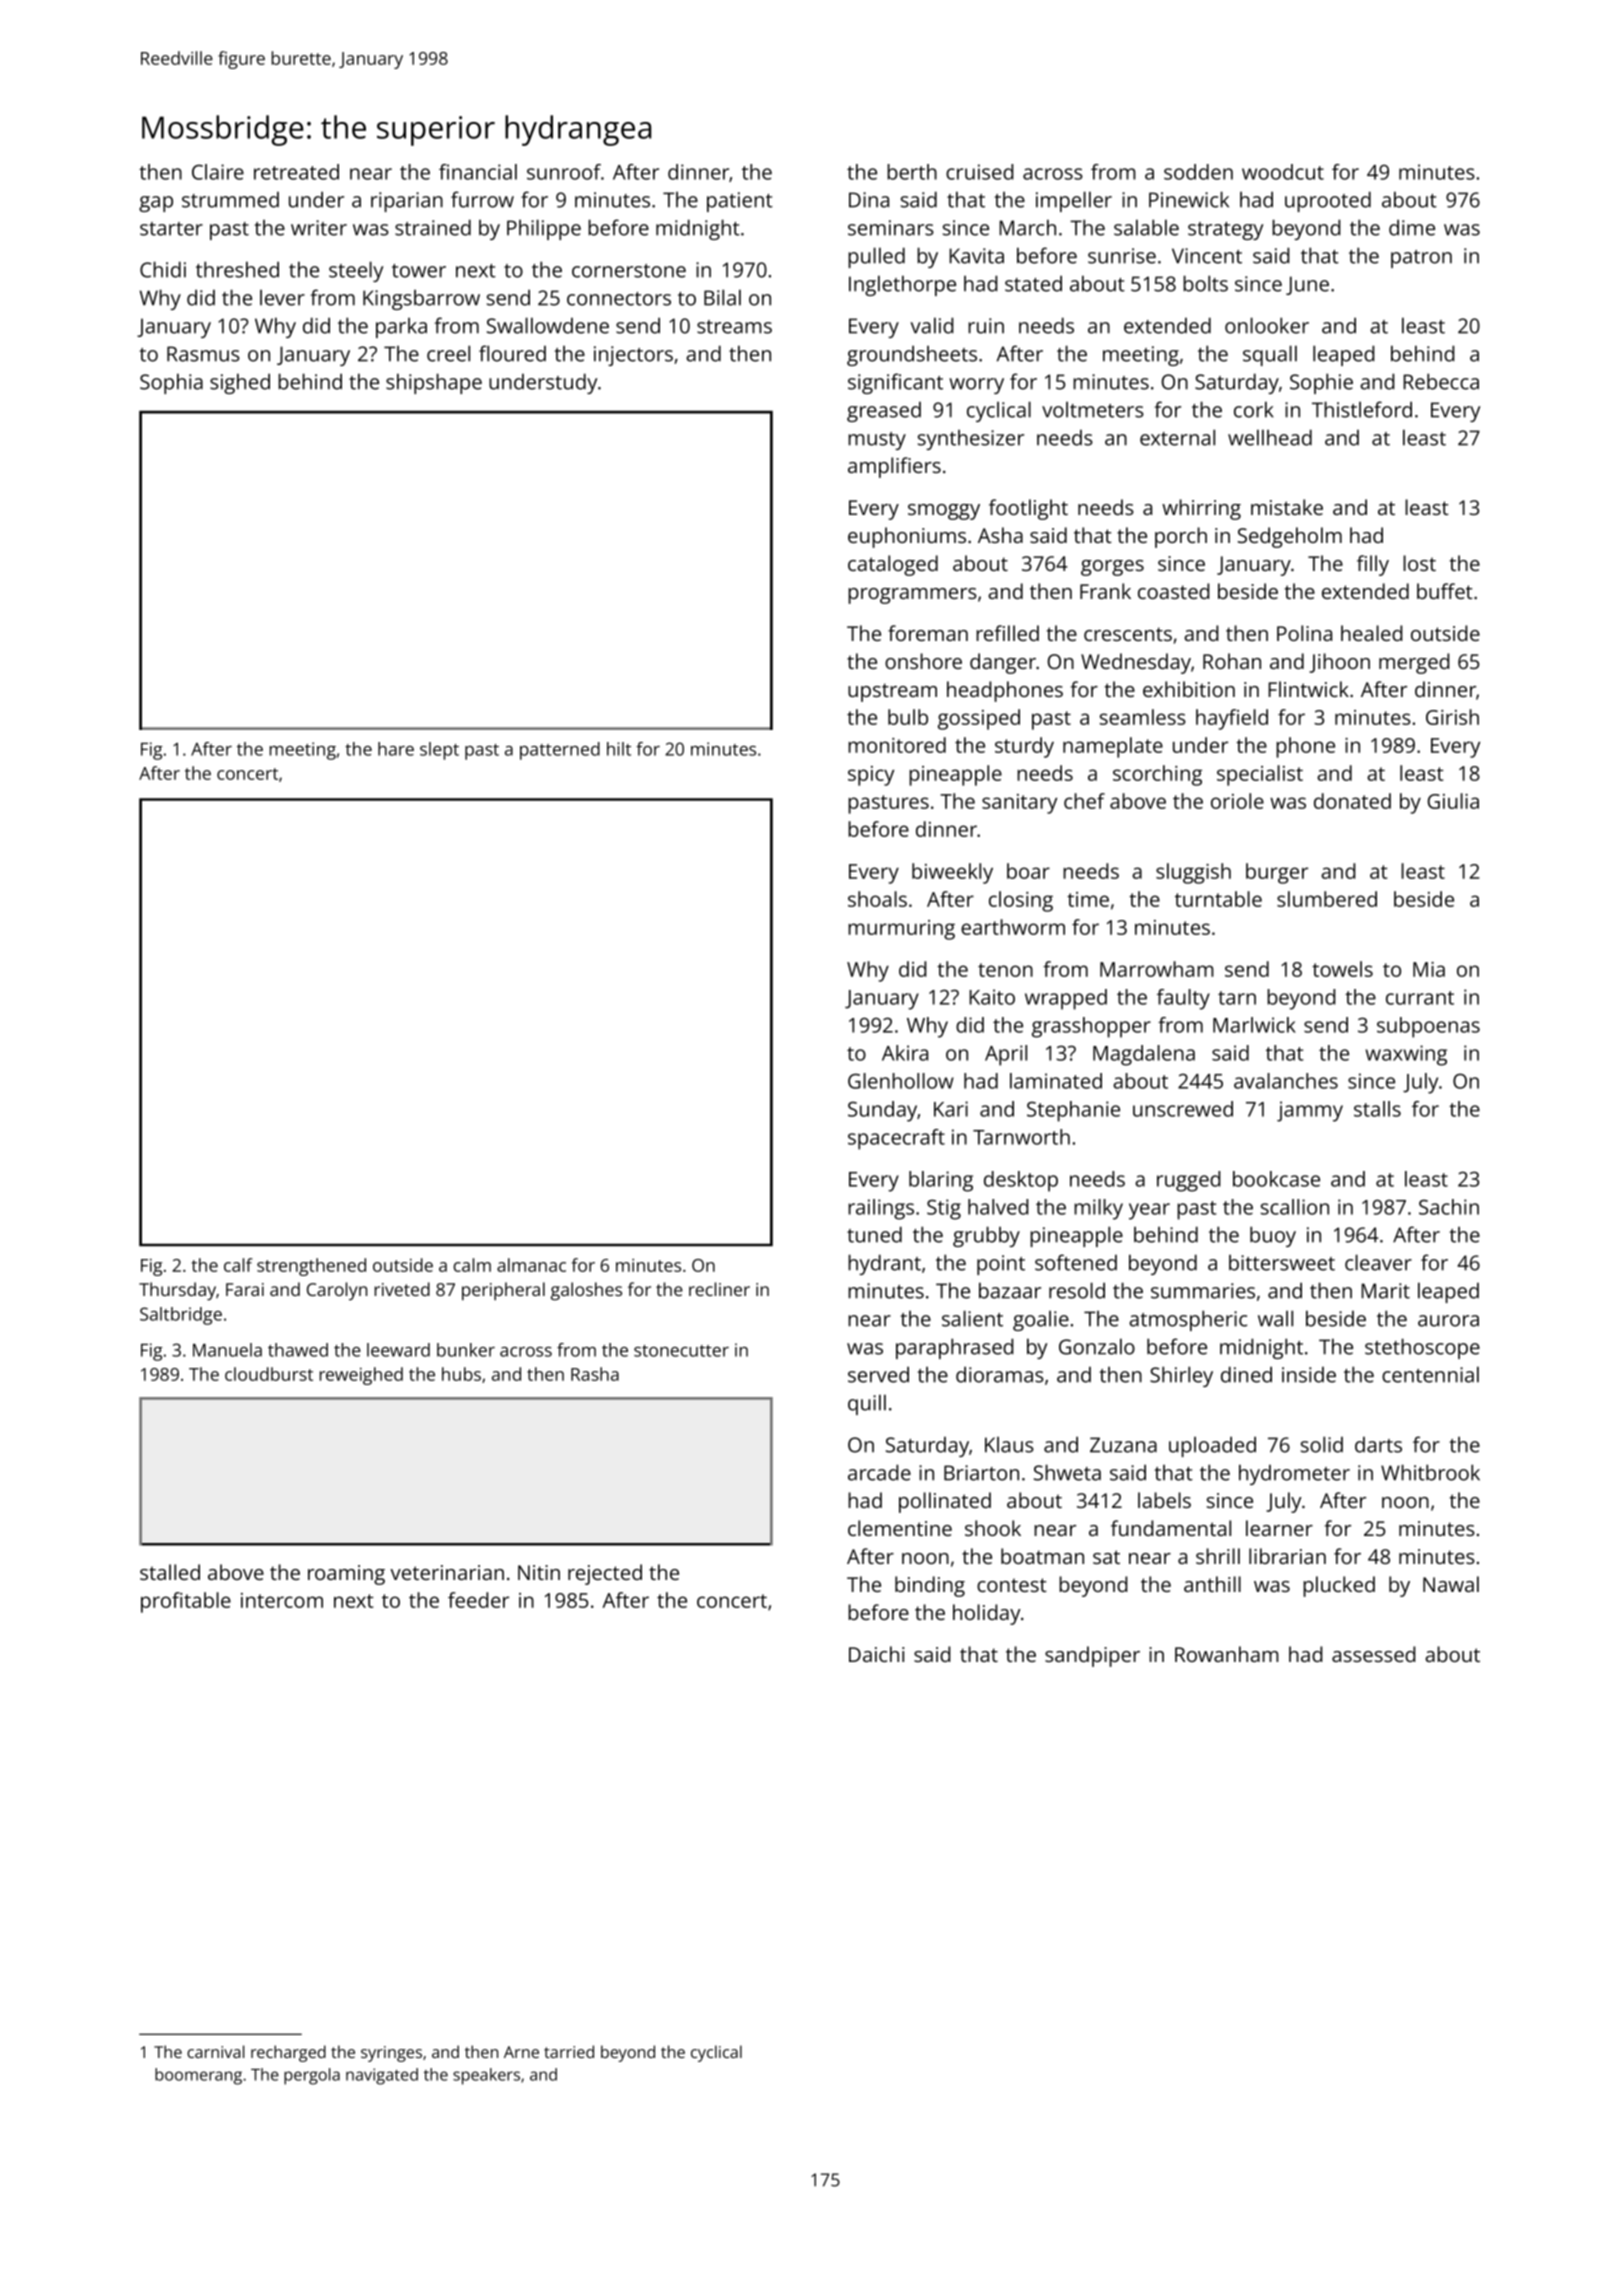 This screenshot has width=1620, height=2292. I want to click on Nawal, so click(1451, 1584).
